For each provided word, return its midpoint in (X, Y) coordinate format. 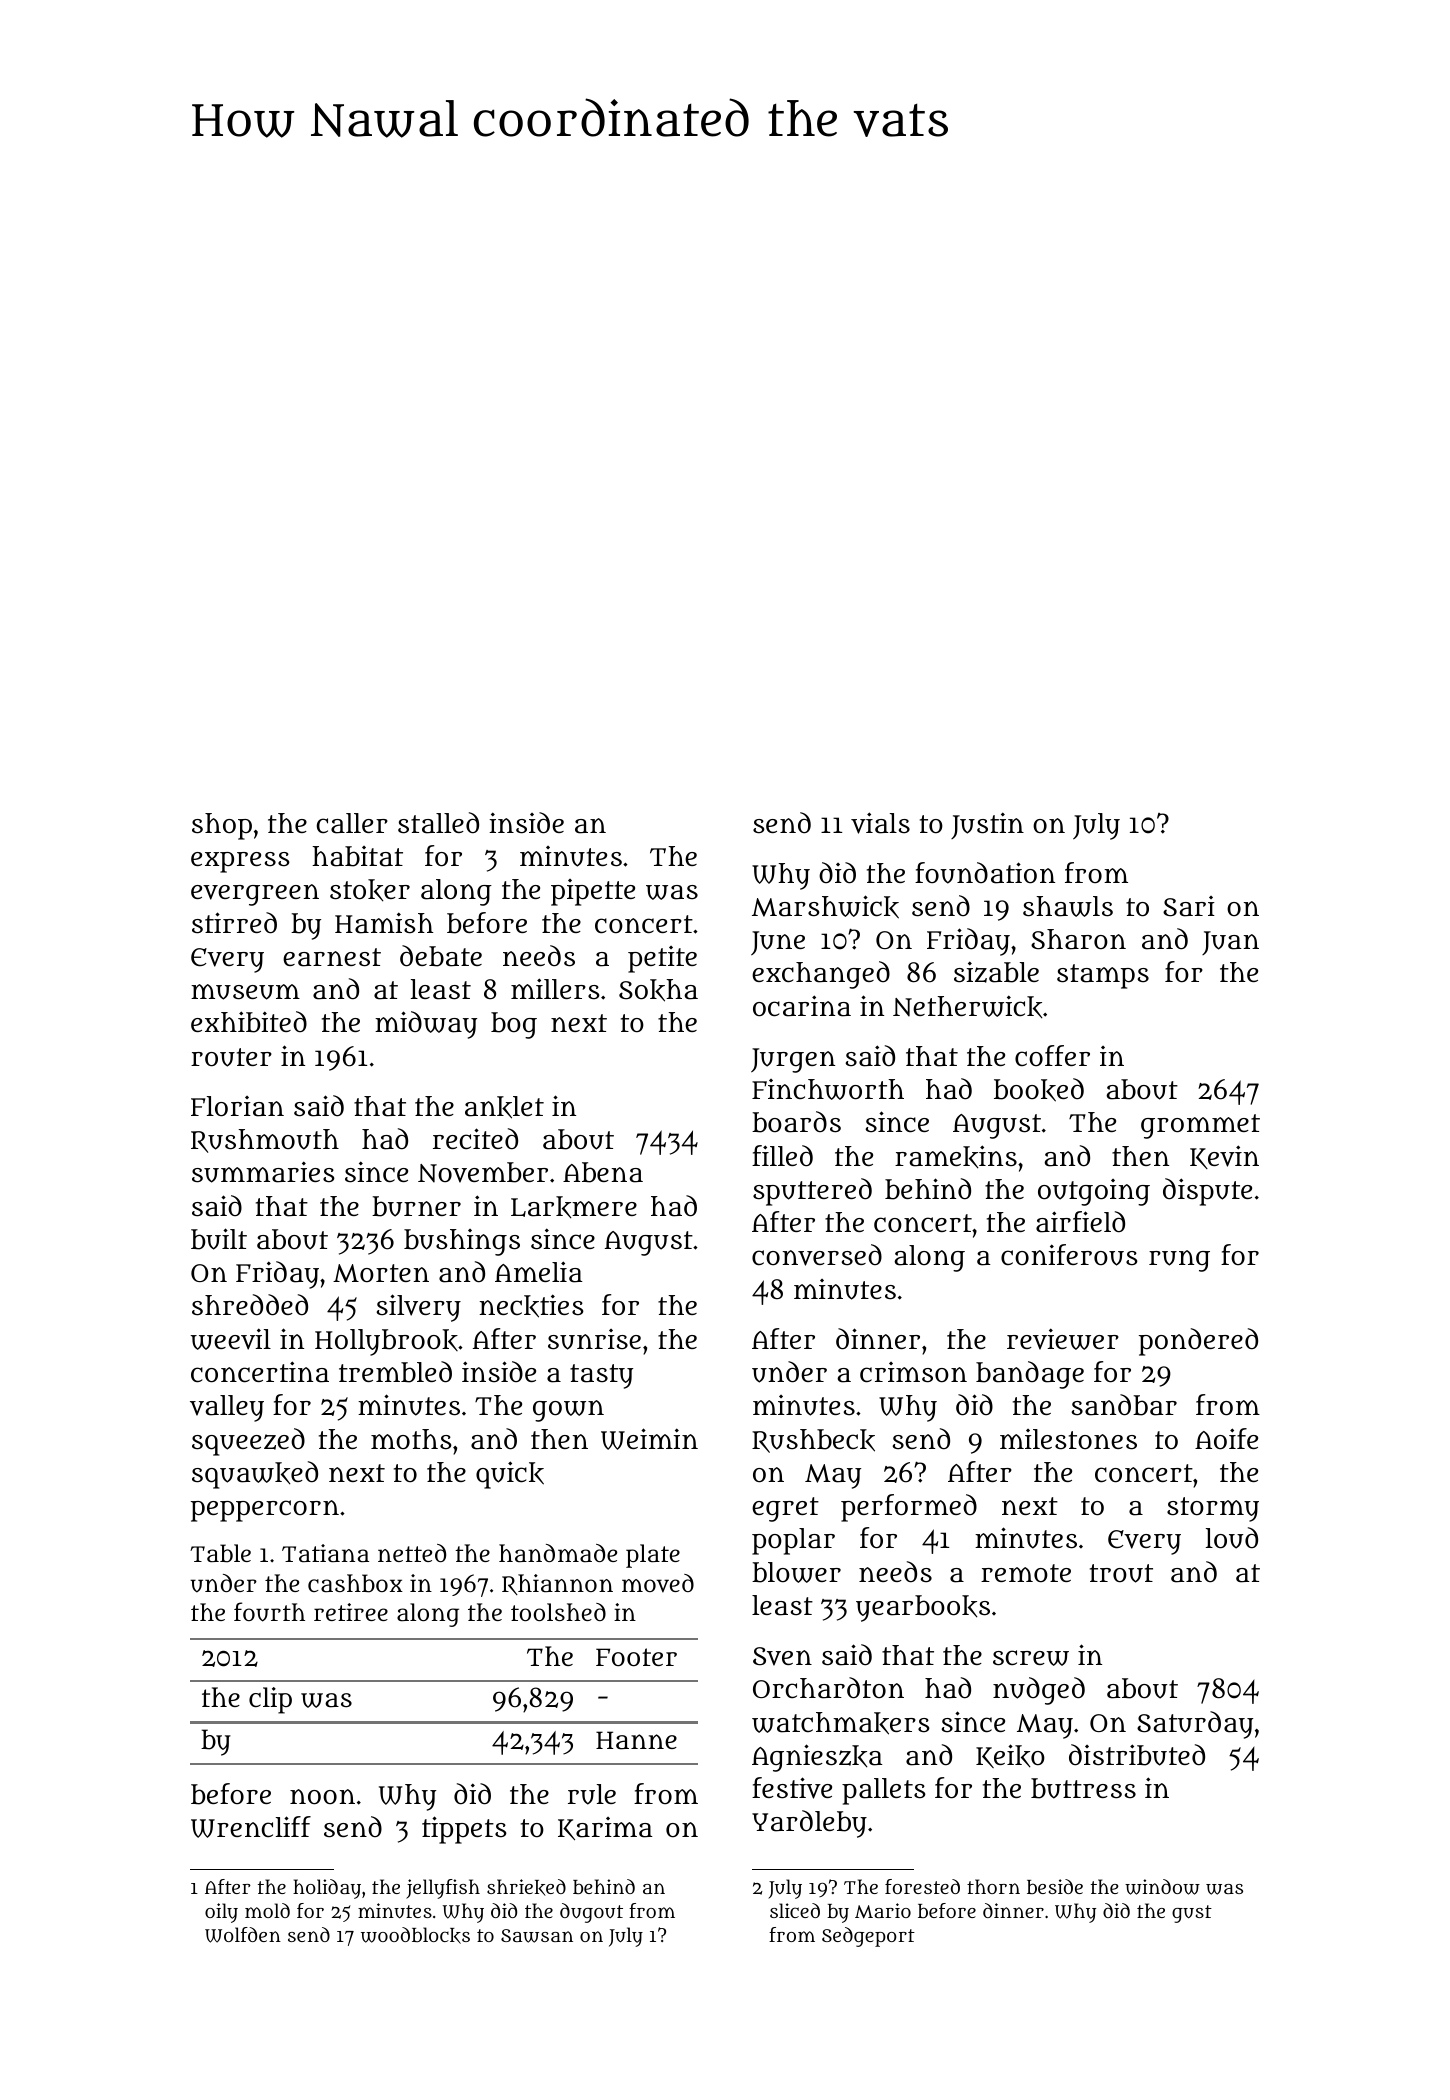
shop (222, 826)
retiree (351, 1612)
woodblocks (415, 1935)
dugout (591, 1913)
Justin (987, 825)
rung (1179, 1261)
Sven (782, 1656)
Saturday (1195, 1725)
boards (796, 1122)
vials (880, 823)
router (231, 1057)
